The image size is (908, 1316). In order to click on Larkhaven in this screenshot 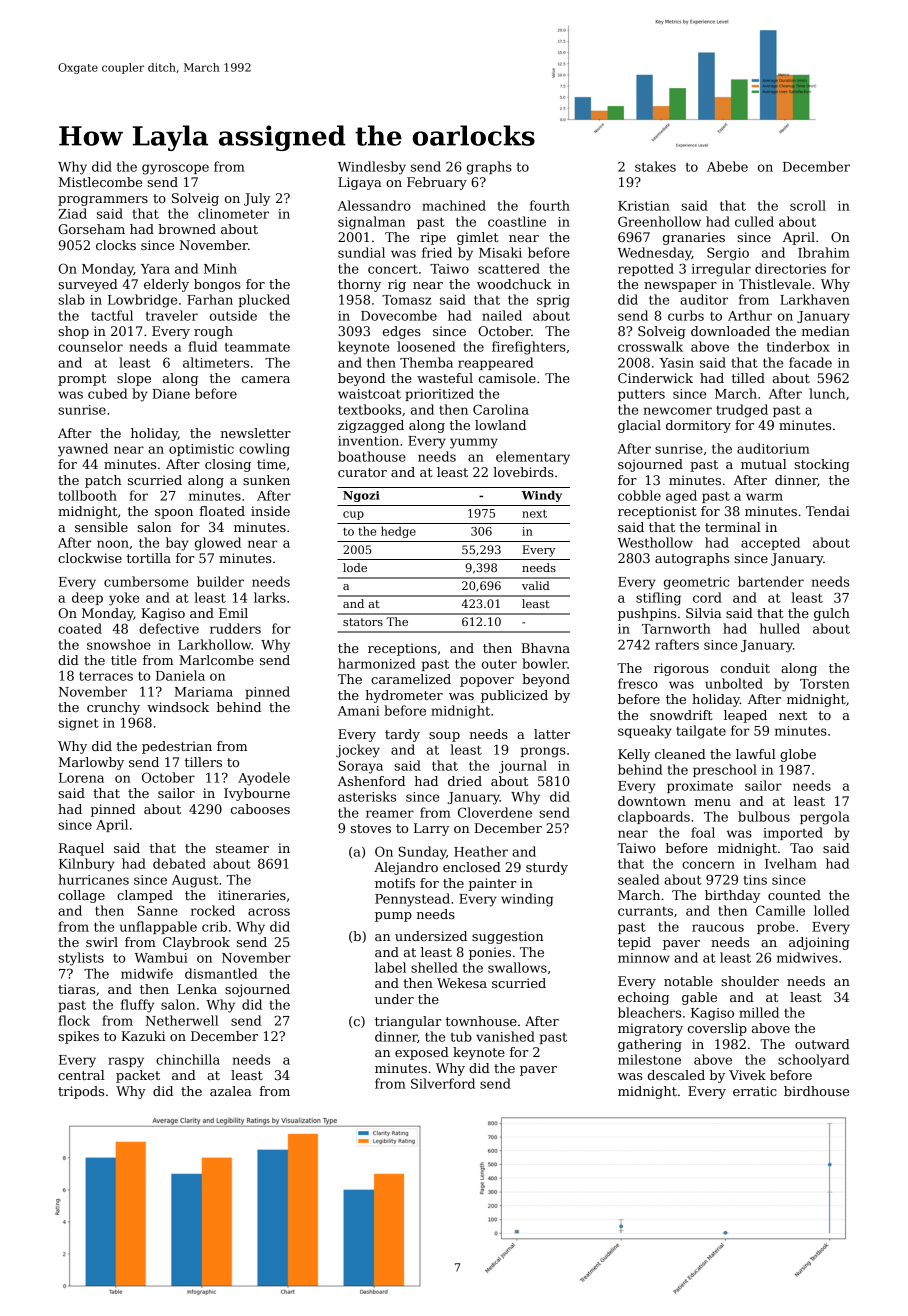, I will do `click(815, 299)`.
